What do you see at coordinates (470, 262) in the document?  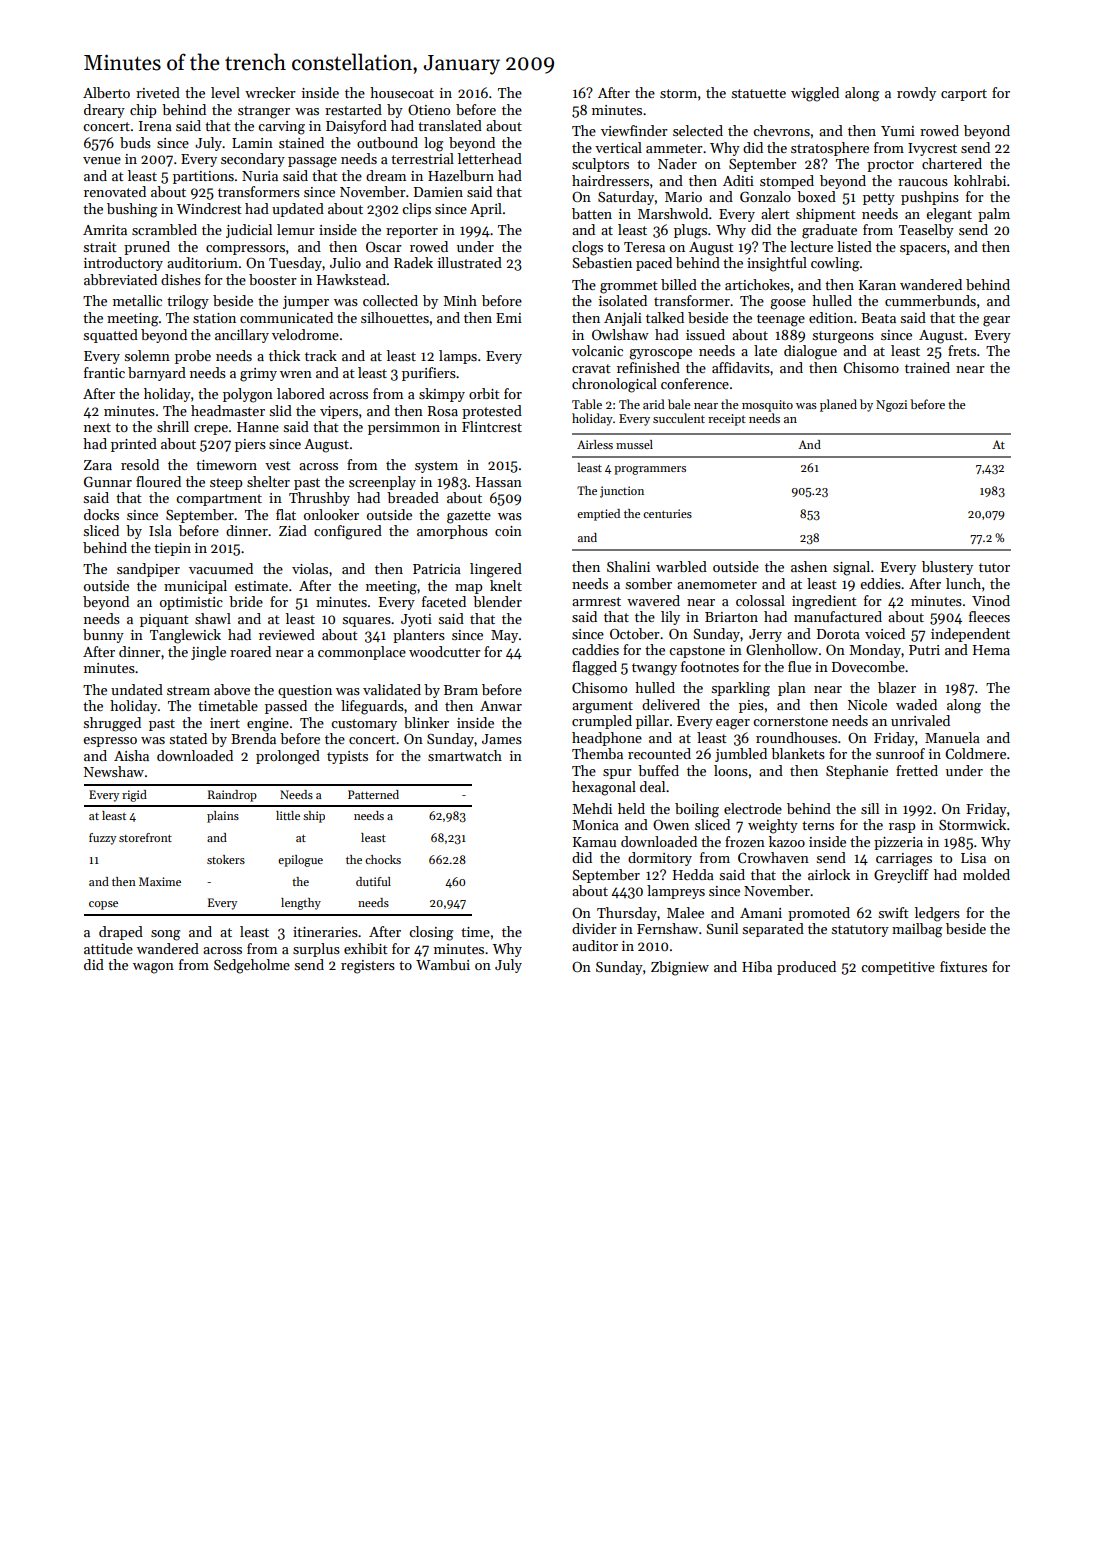 I see `illustrated` at bounding box center [470, 262].
